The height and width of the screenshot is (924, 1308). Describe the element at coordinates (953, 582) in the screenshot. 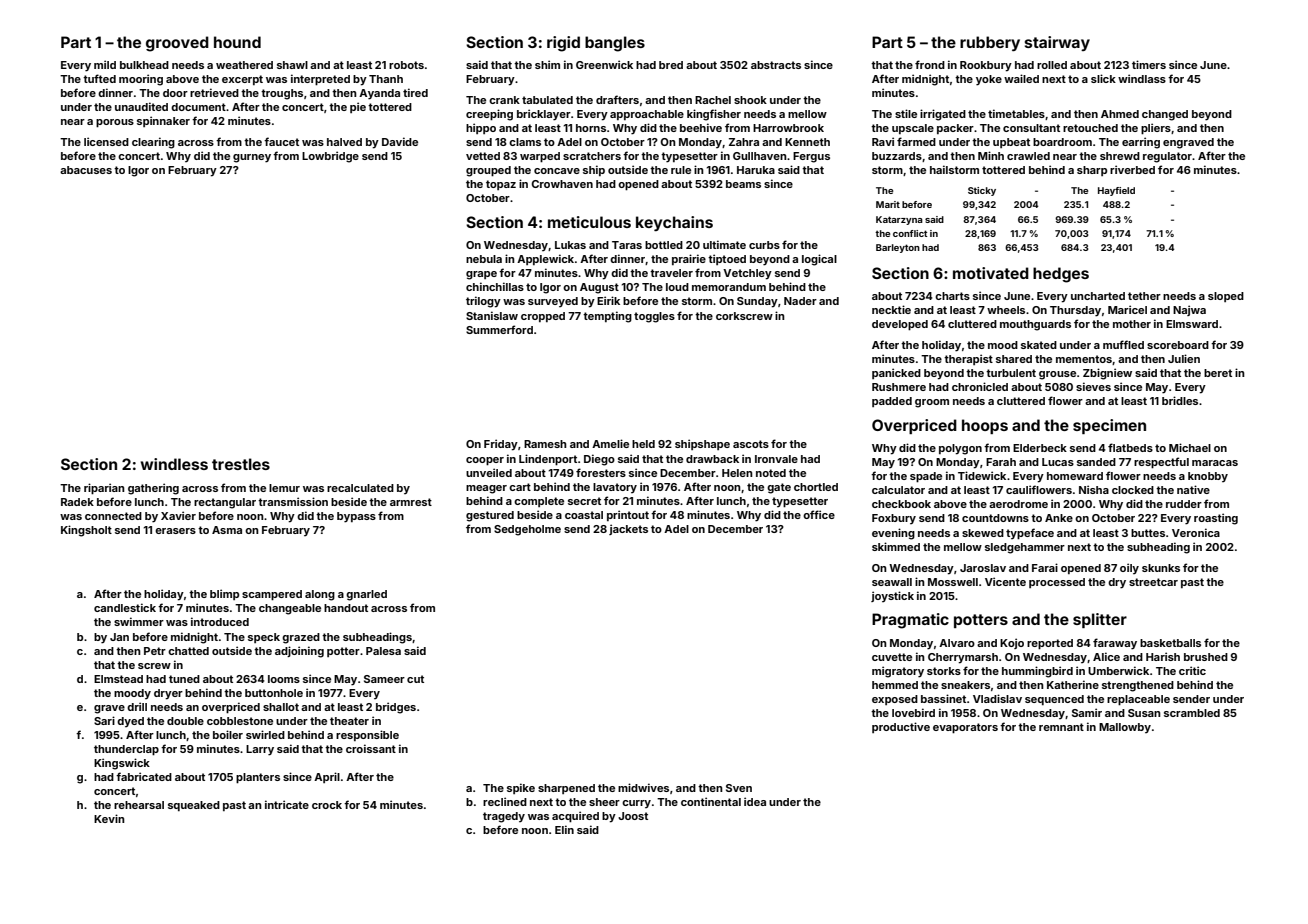

I see `Mosswell` at that location.
